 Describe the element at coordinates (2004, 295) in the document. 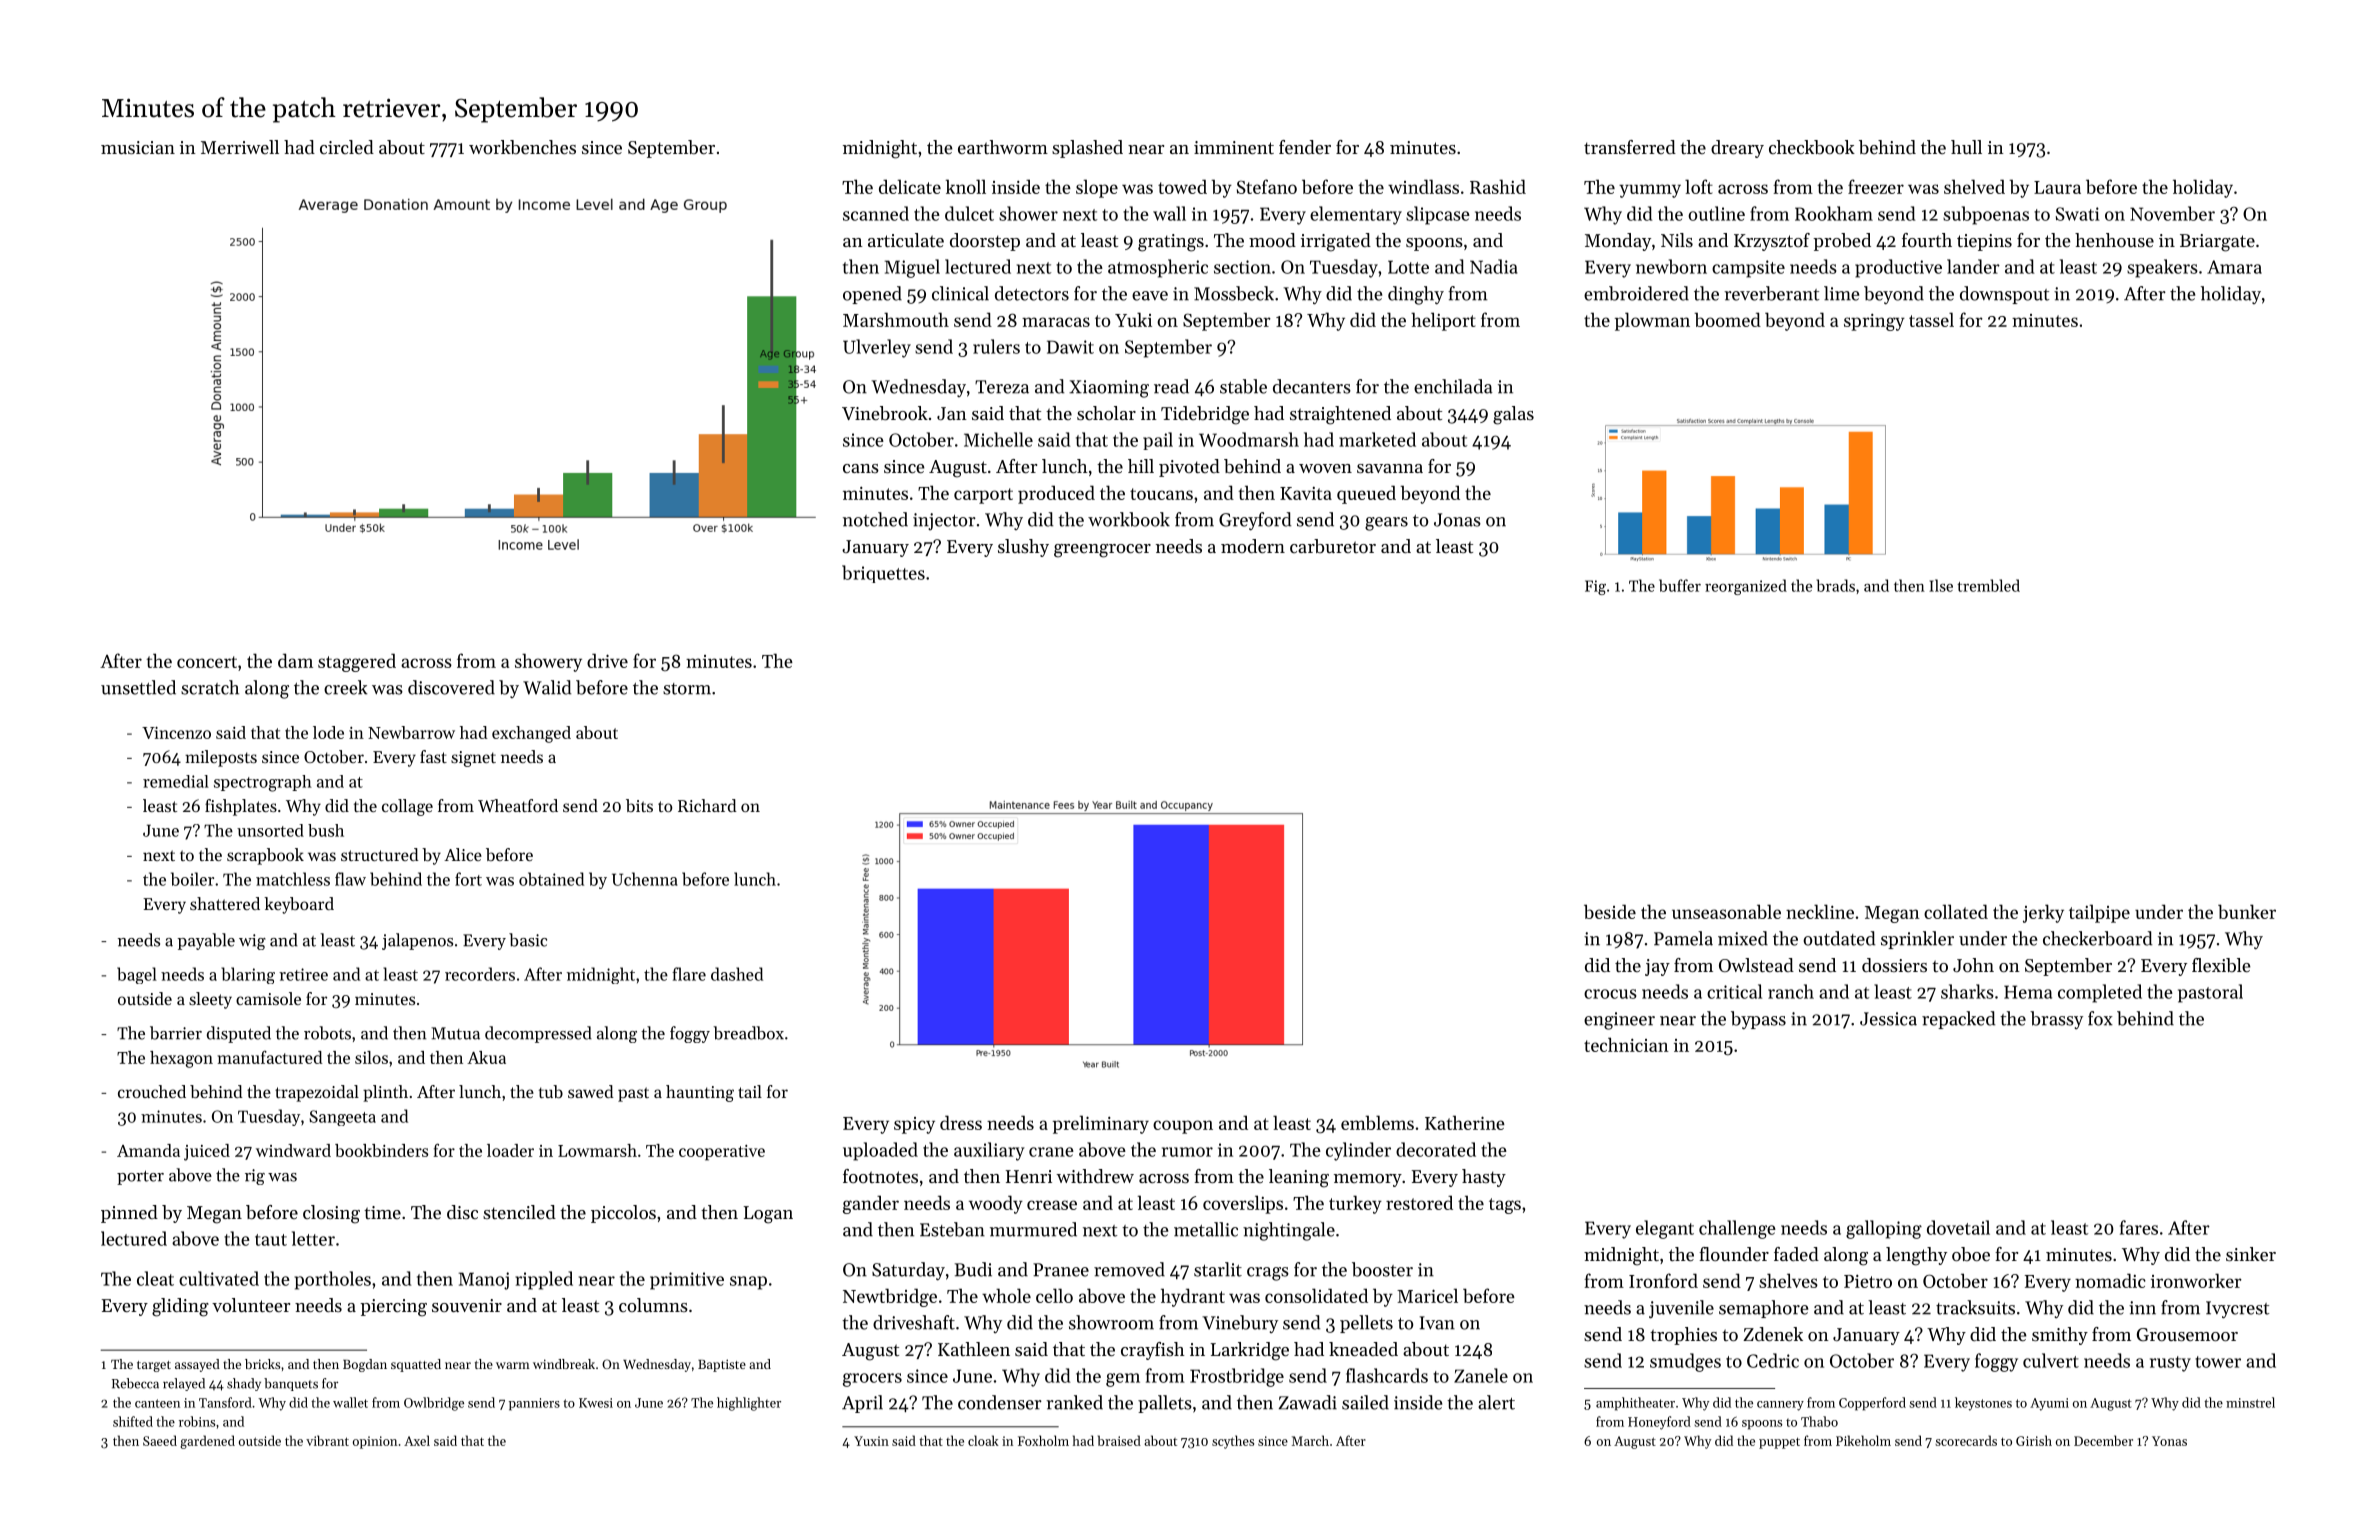

I see `downspout` at that location.
